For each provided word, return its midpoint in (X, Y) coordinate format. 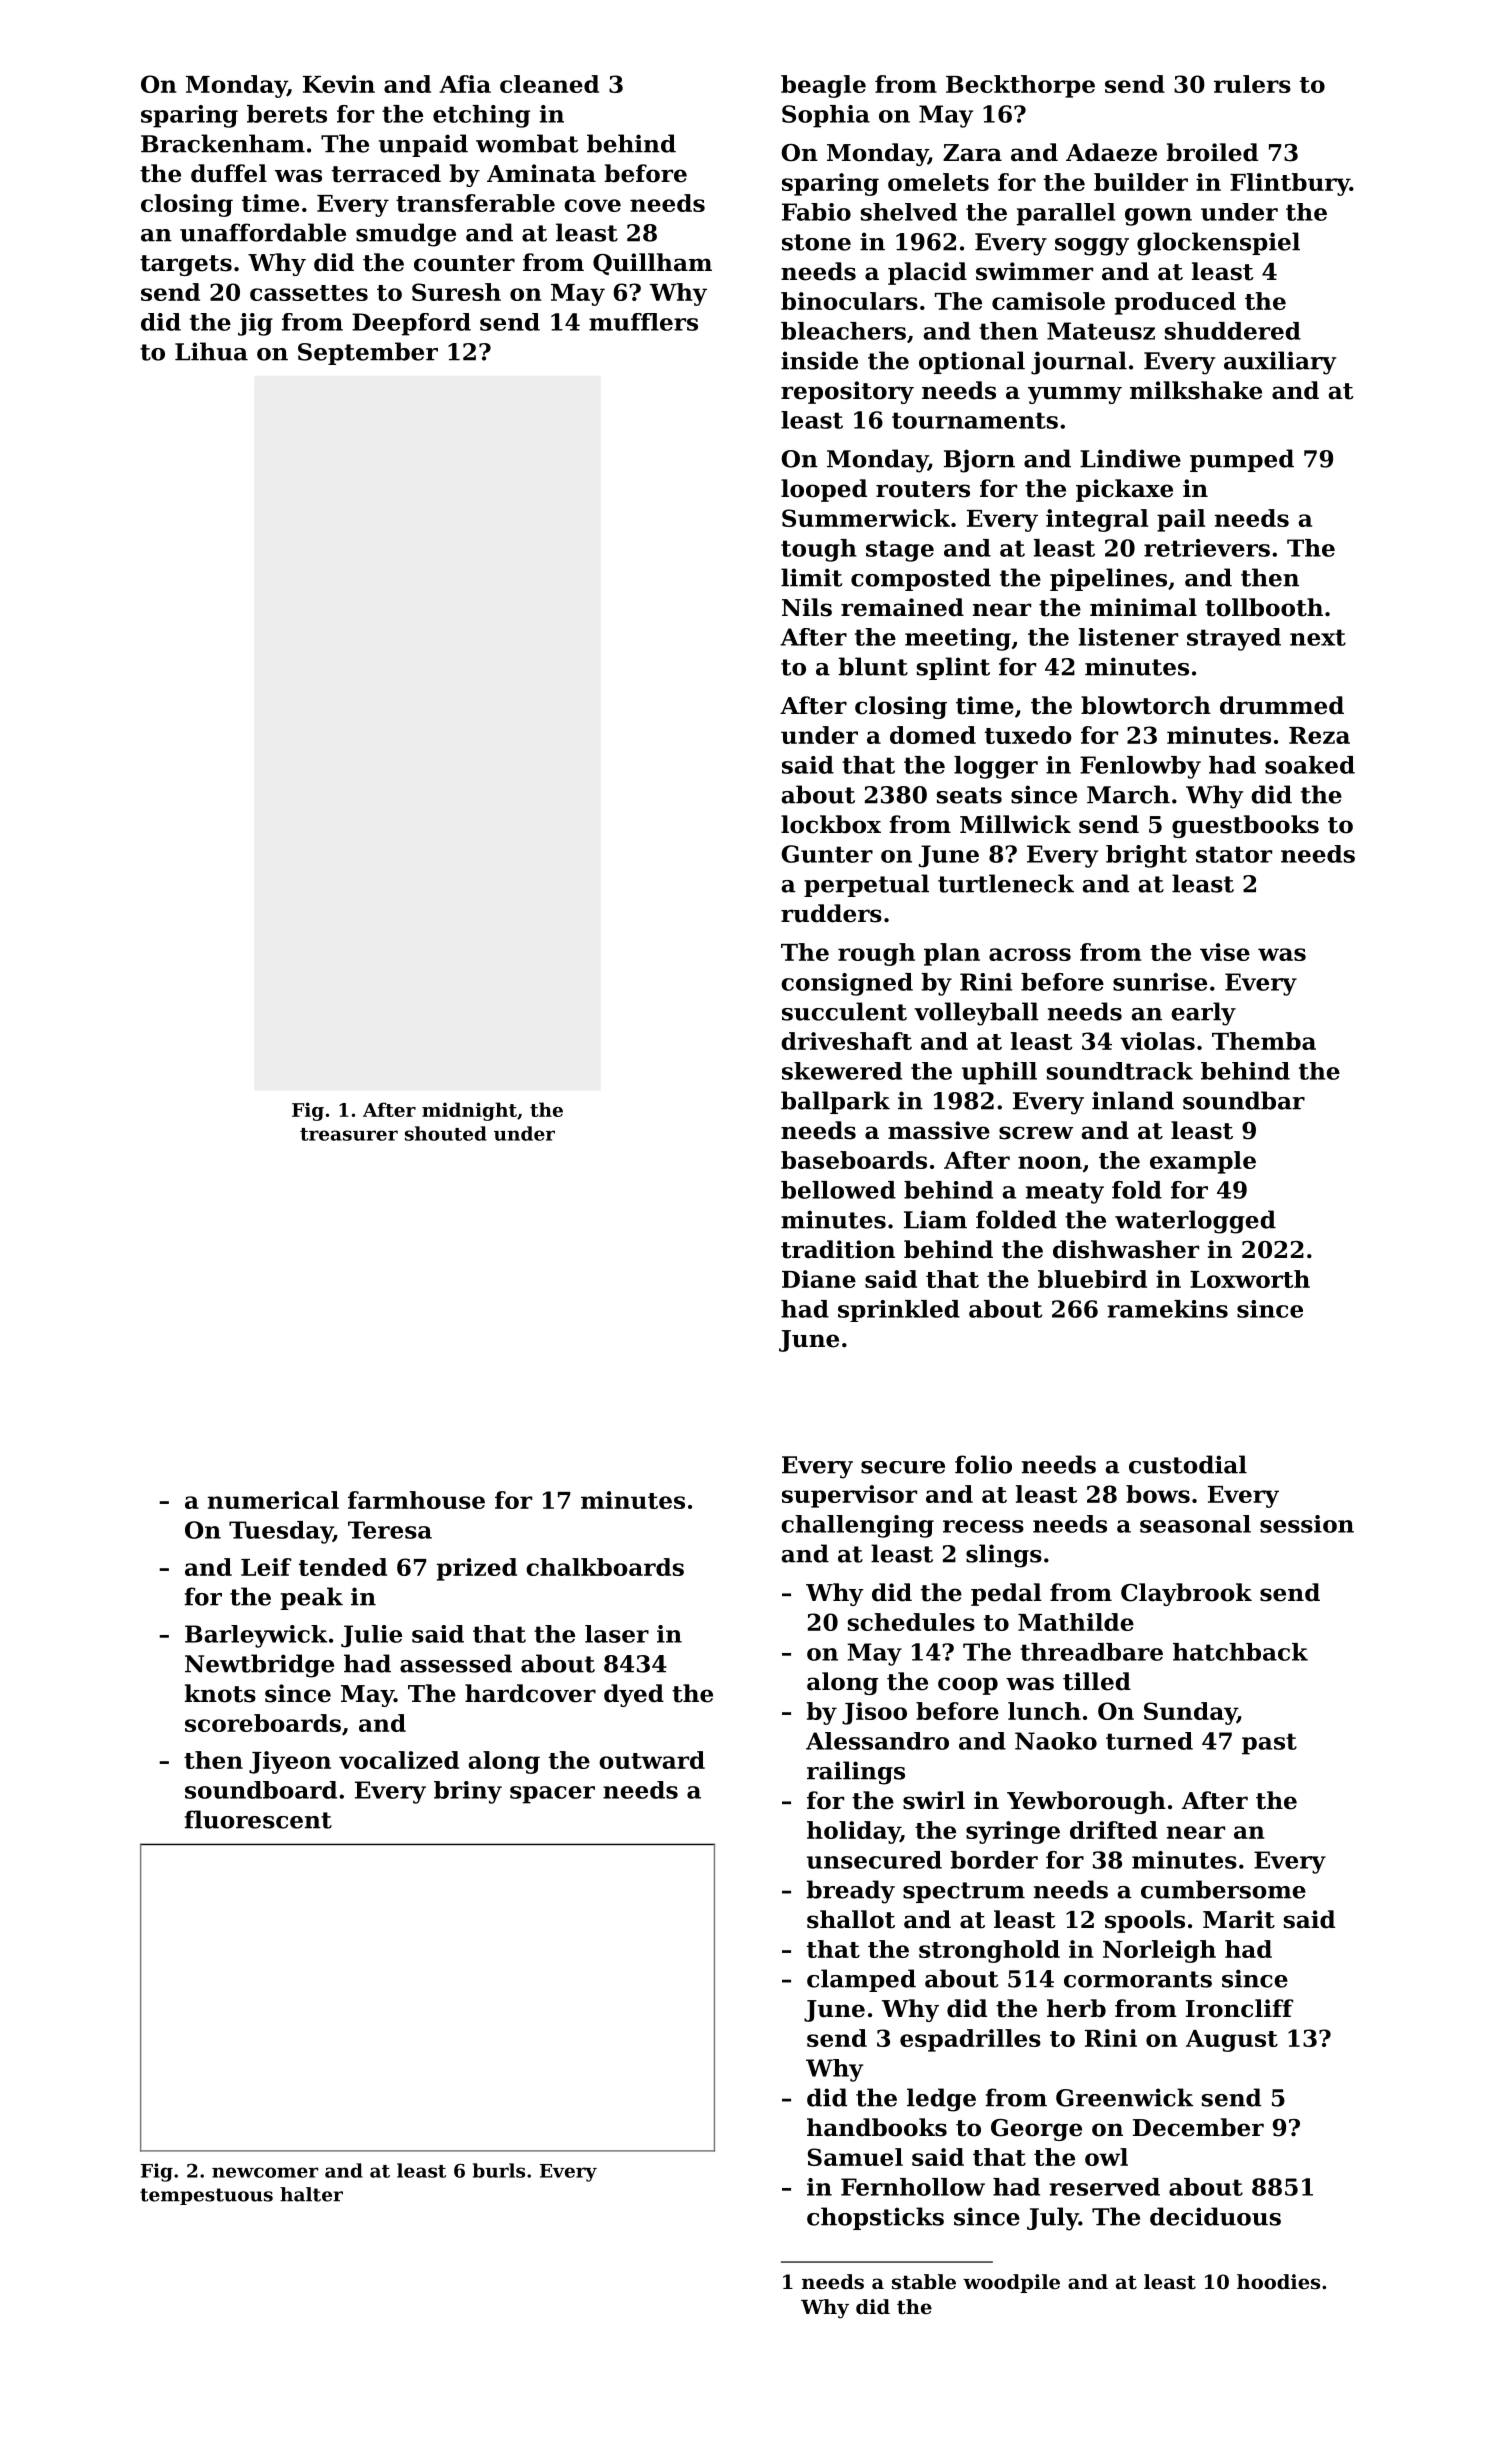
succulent (844, 1011)
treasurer (349, 1134)
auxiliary (1280, 363)
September (368, 353)
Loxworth (1250, 1279)
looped (824, 490)
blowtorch (1146, 705)
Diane (819, 1279)
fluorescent (258, 1819)
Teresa (390, 1530)
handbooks (877, 2127)
